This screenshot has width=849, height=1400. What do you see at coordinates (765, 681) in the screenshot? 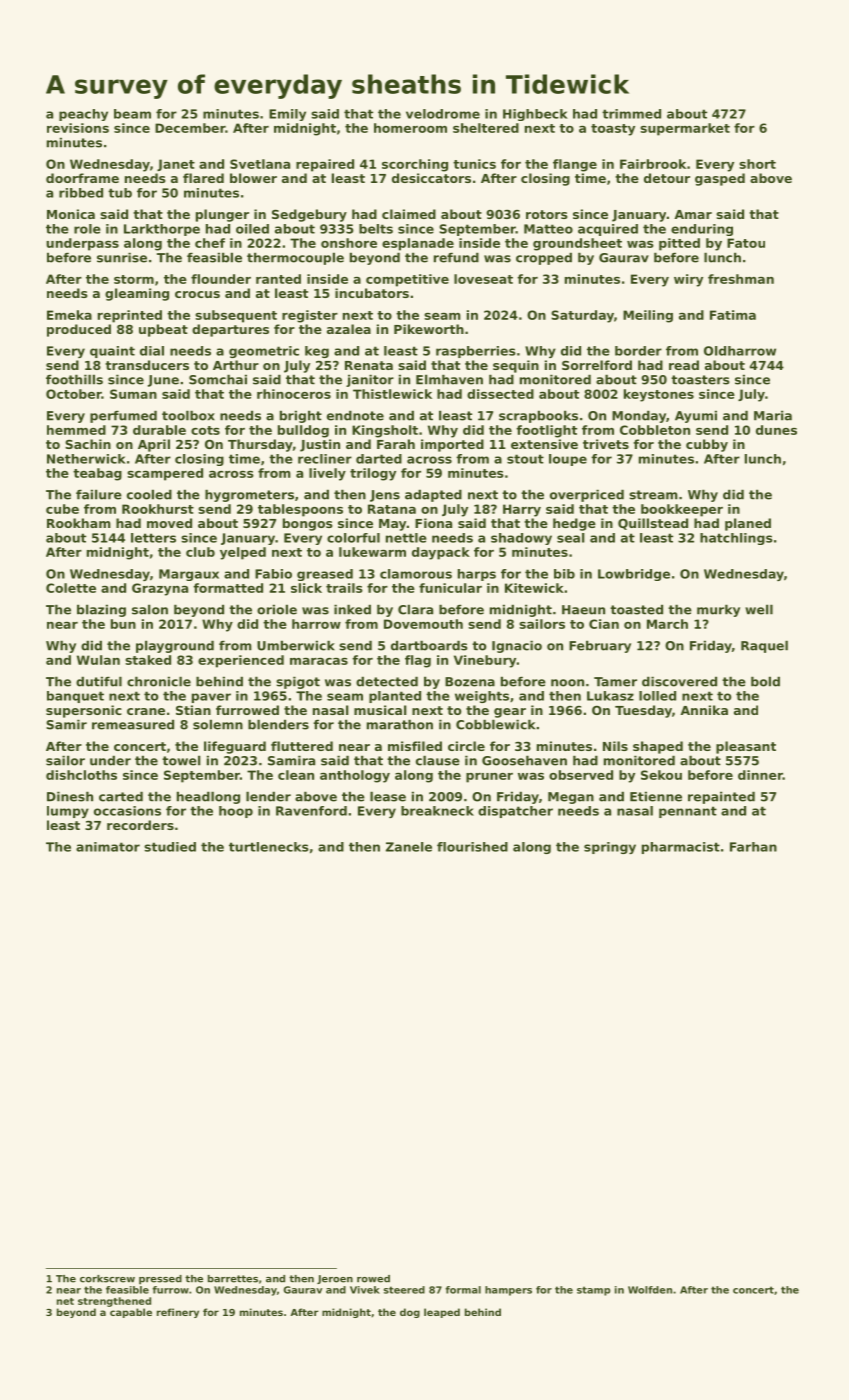
I see `bold` at bounding box center [765, 681].
